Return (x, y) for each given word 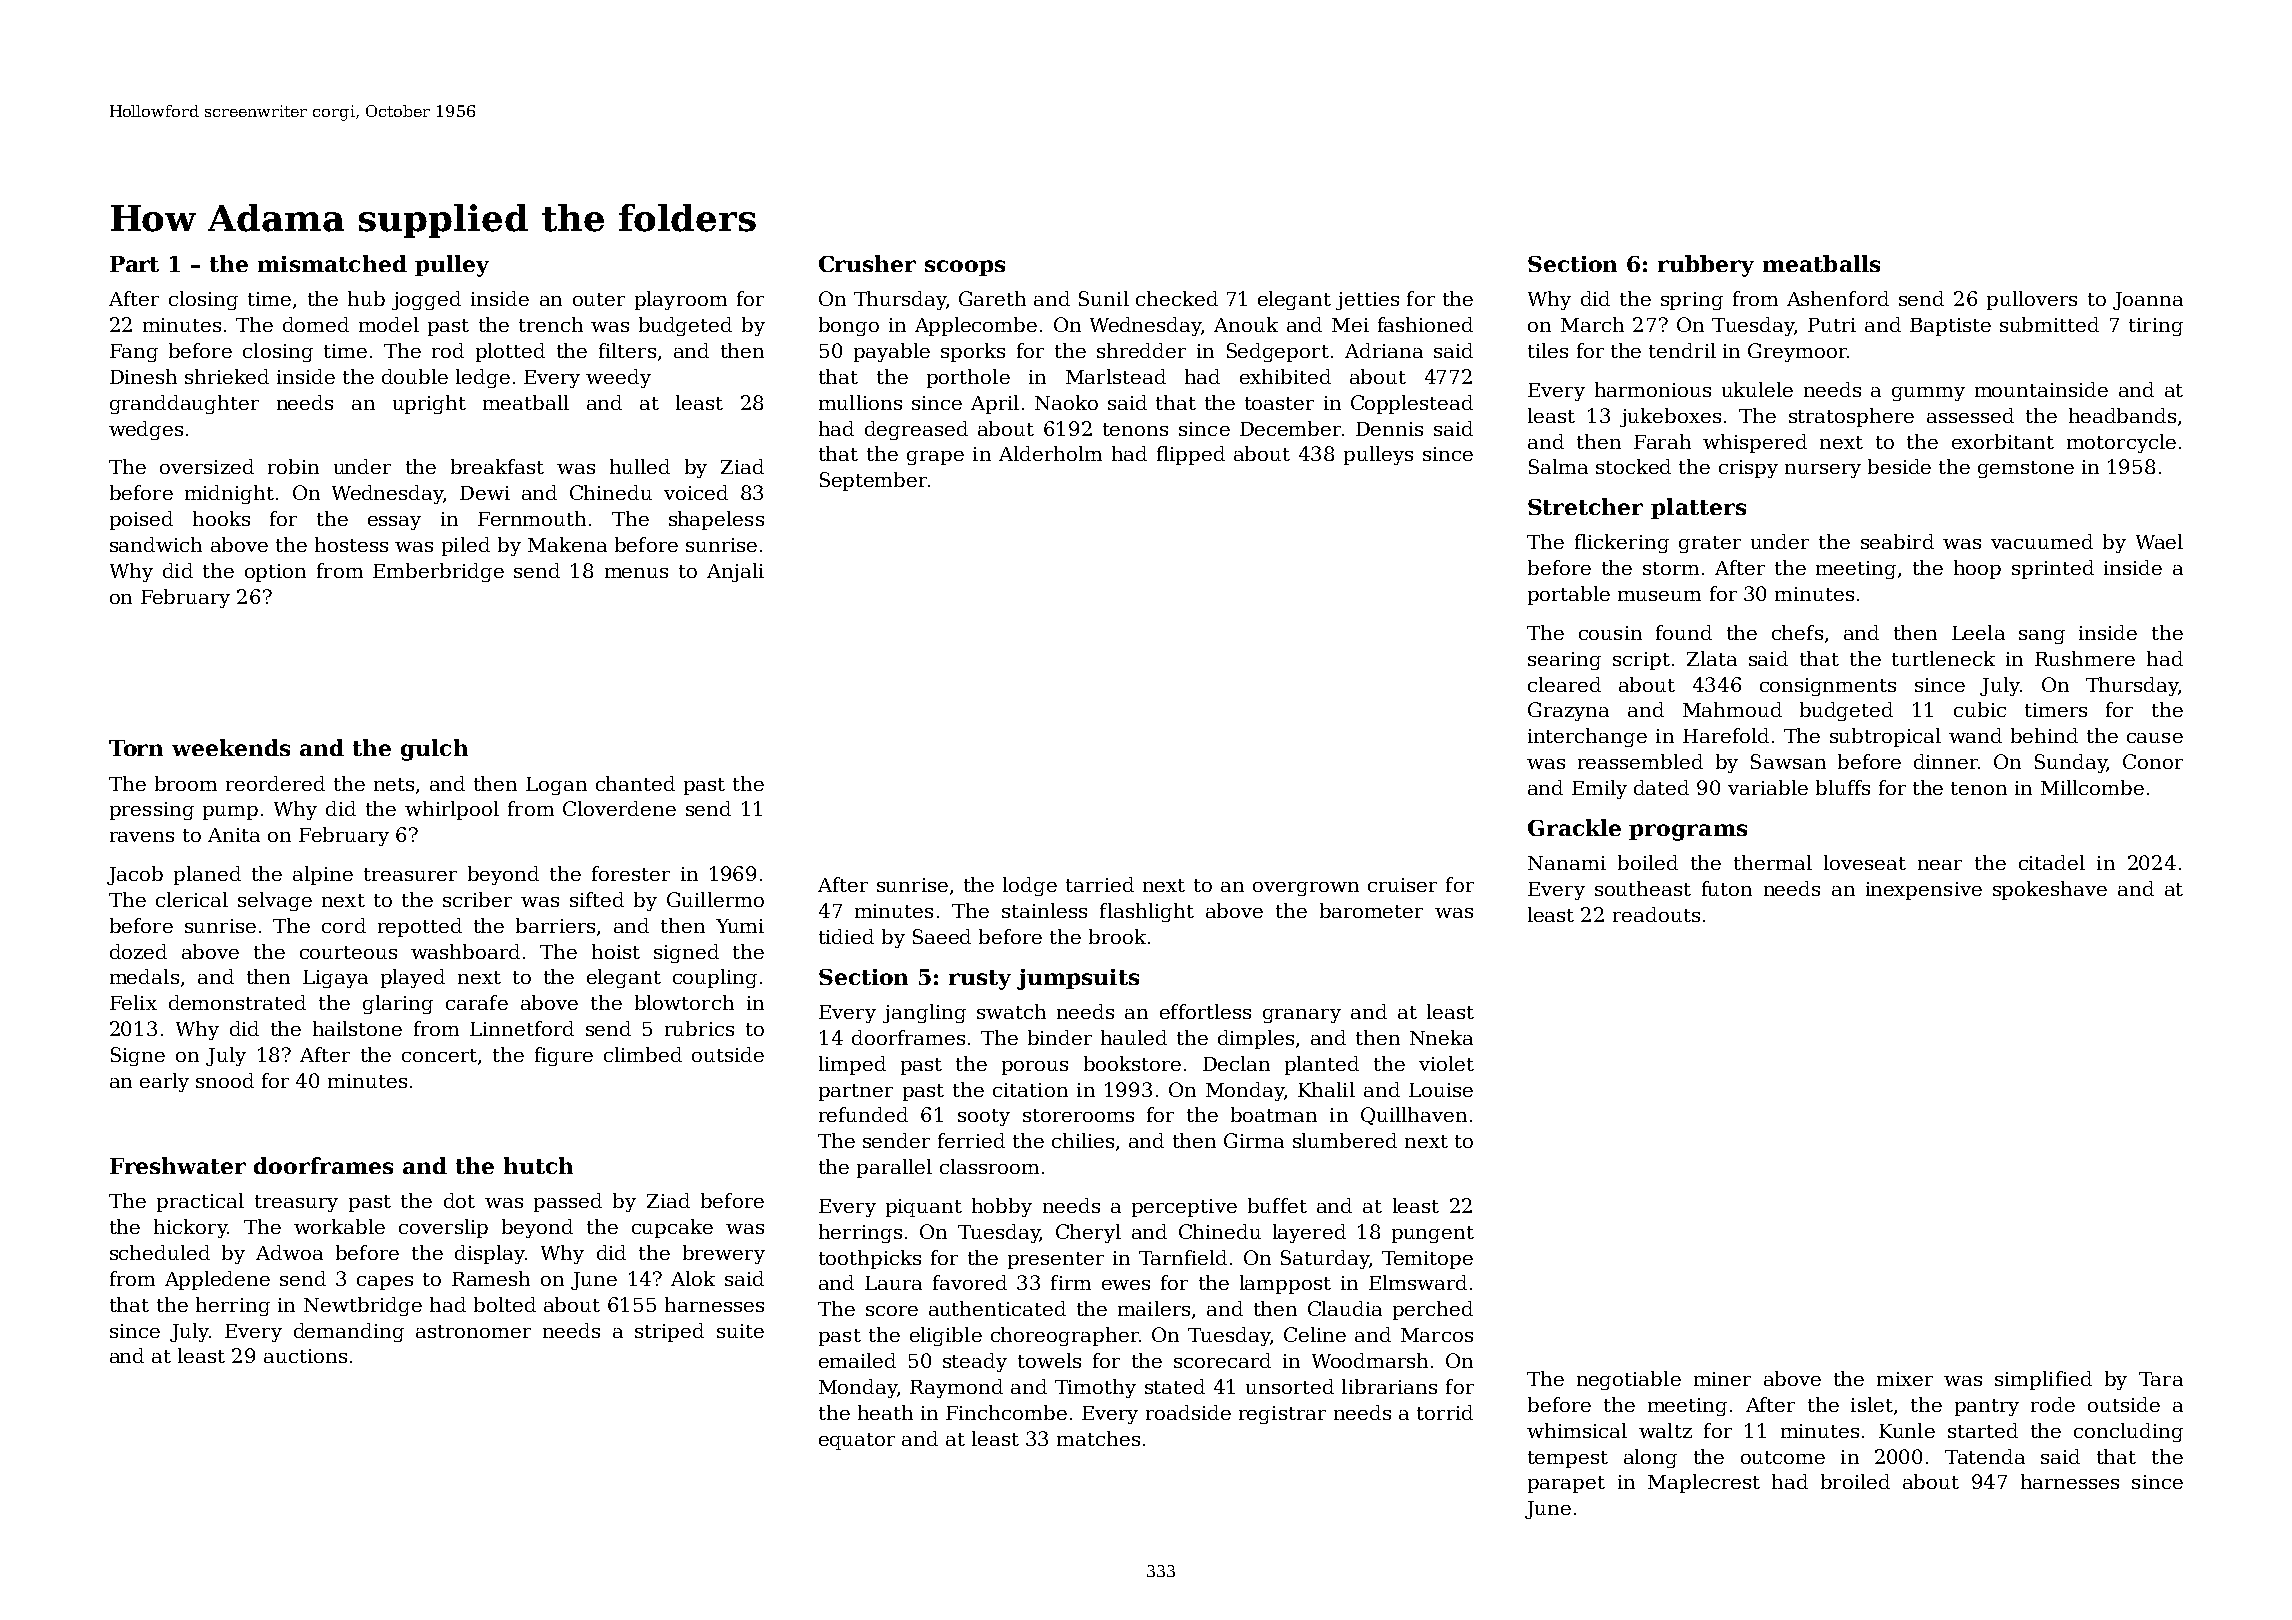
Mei (1350, 325)
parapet (1566, 1484)
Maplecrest (1704, 1483)
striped (669, 1332)
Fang (134, 353)
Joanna (2148, 301)
